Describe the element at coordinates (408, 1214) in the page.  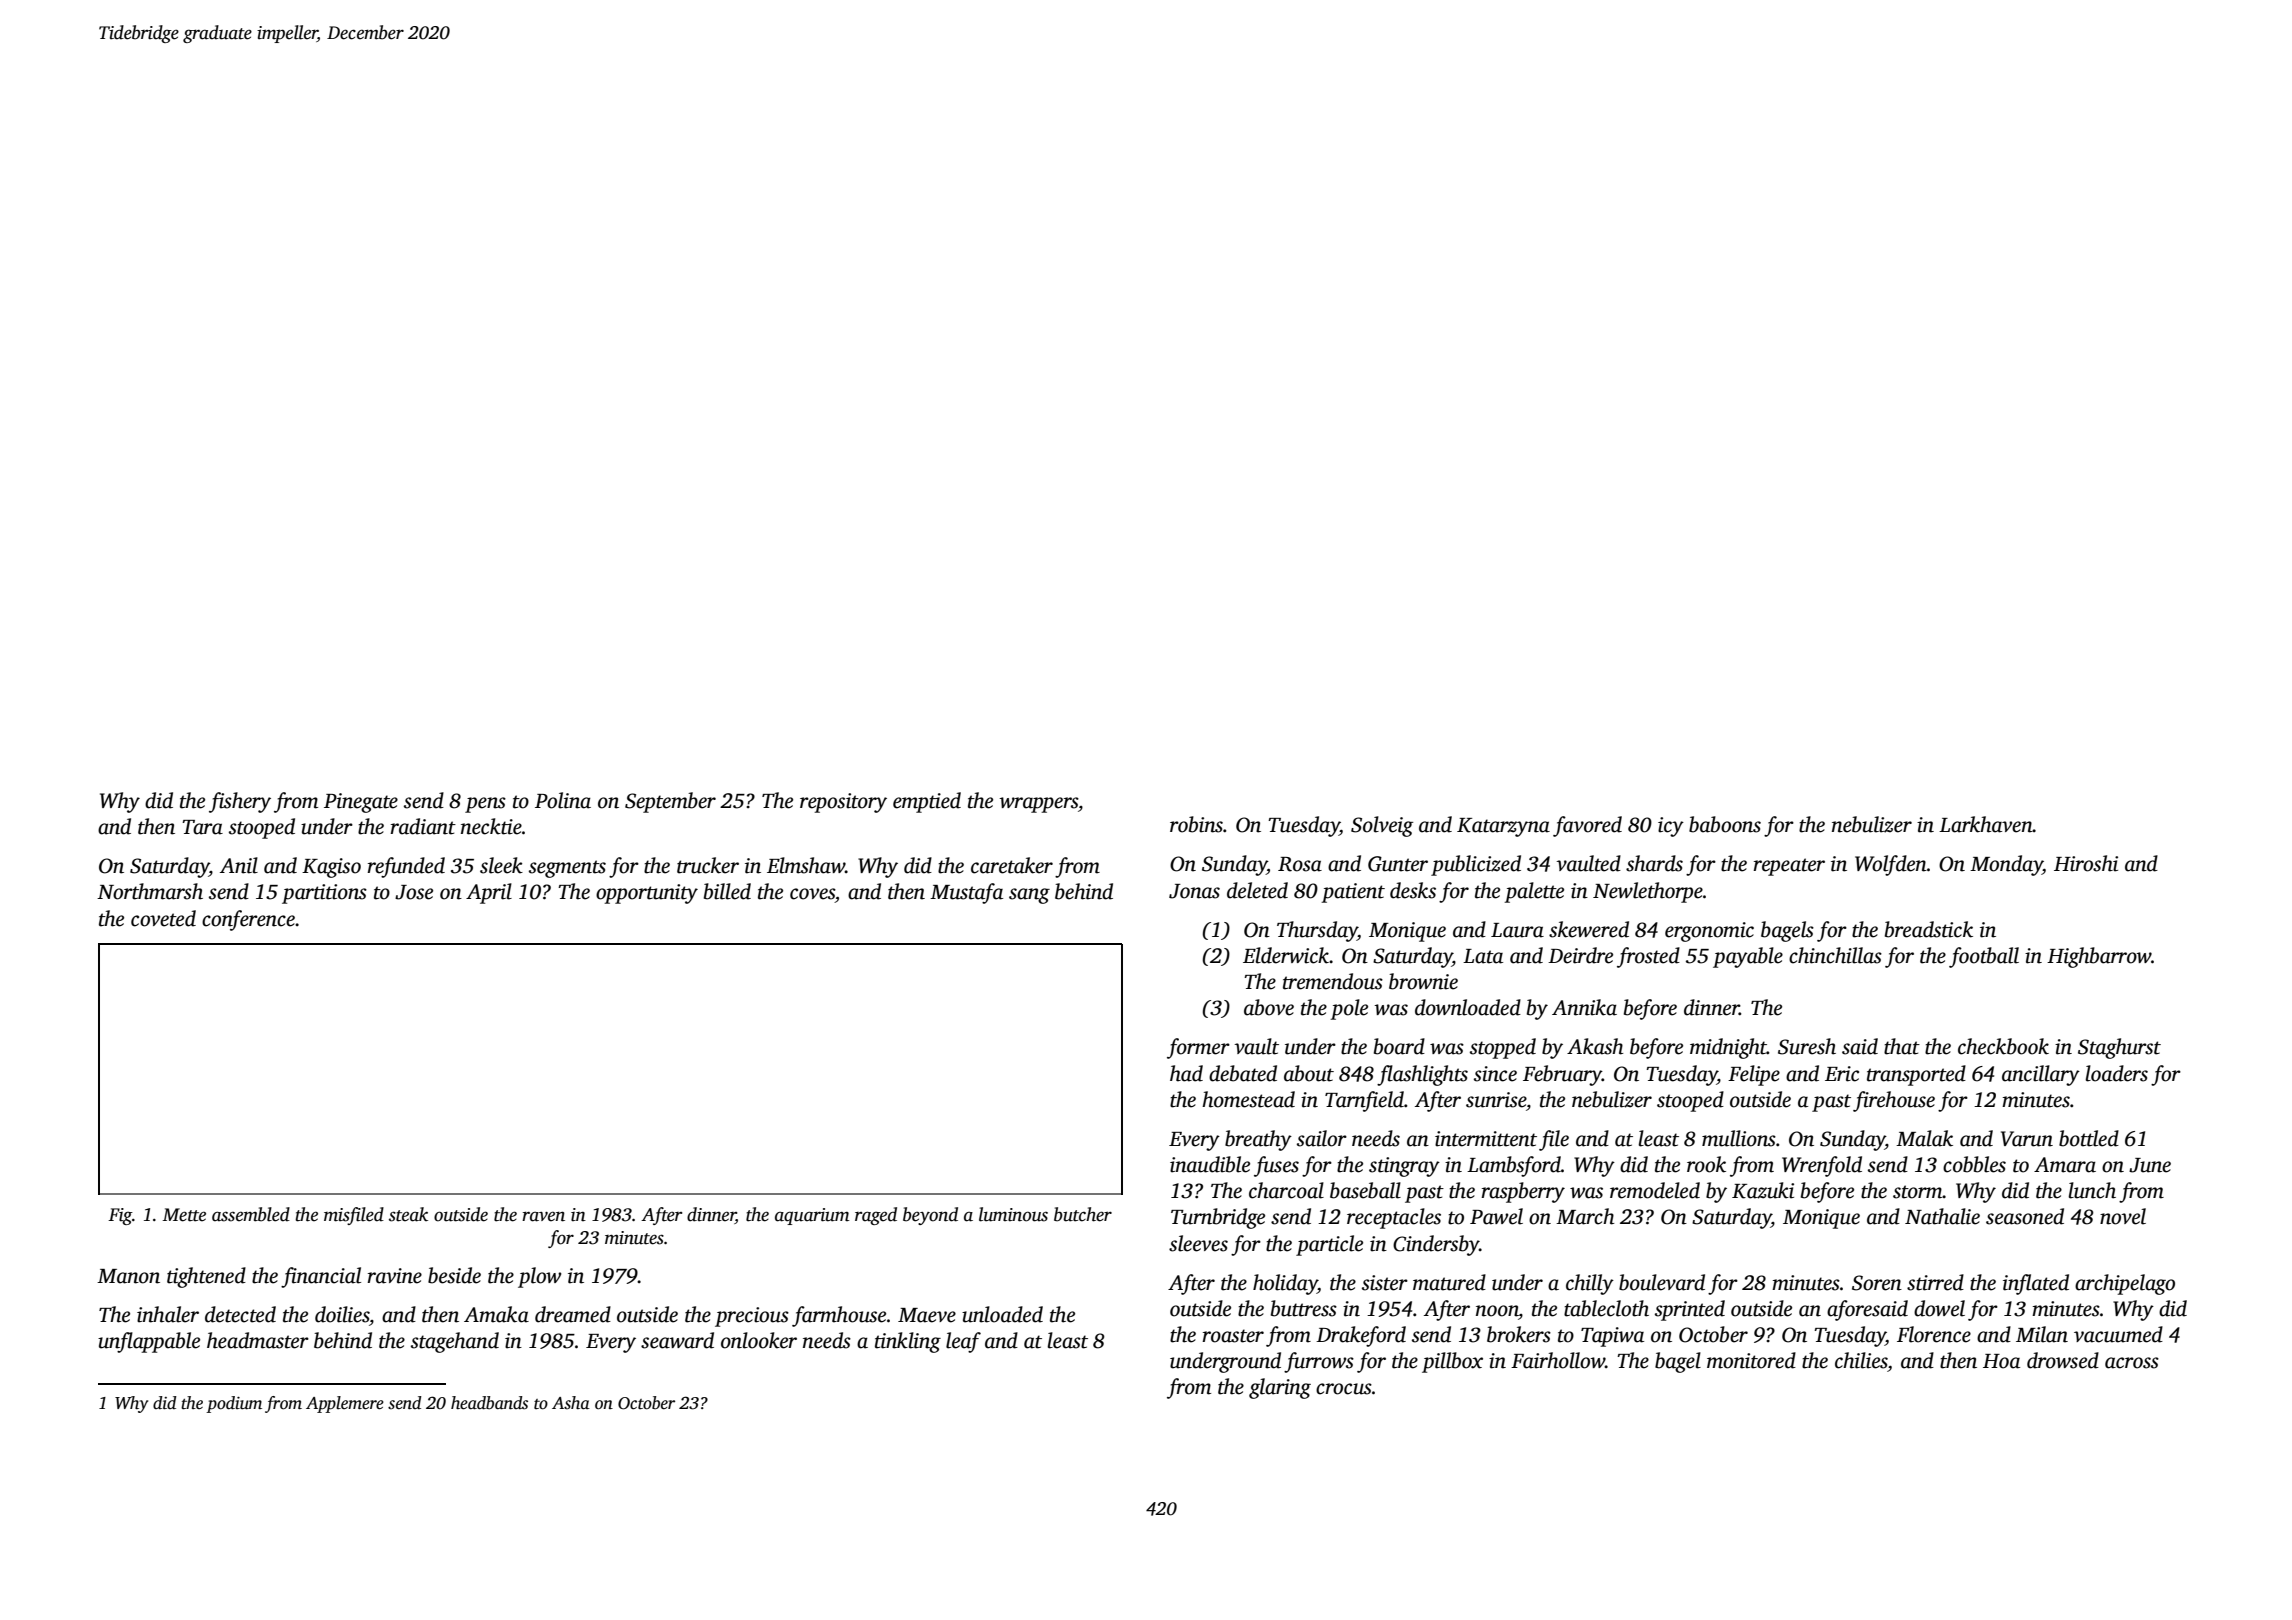
I see `steak` at that location.
